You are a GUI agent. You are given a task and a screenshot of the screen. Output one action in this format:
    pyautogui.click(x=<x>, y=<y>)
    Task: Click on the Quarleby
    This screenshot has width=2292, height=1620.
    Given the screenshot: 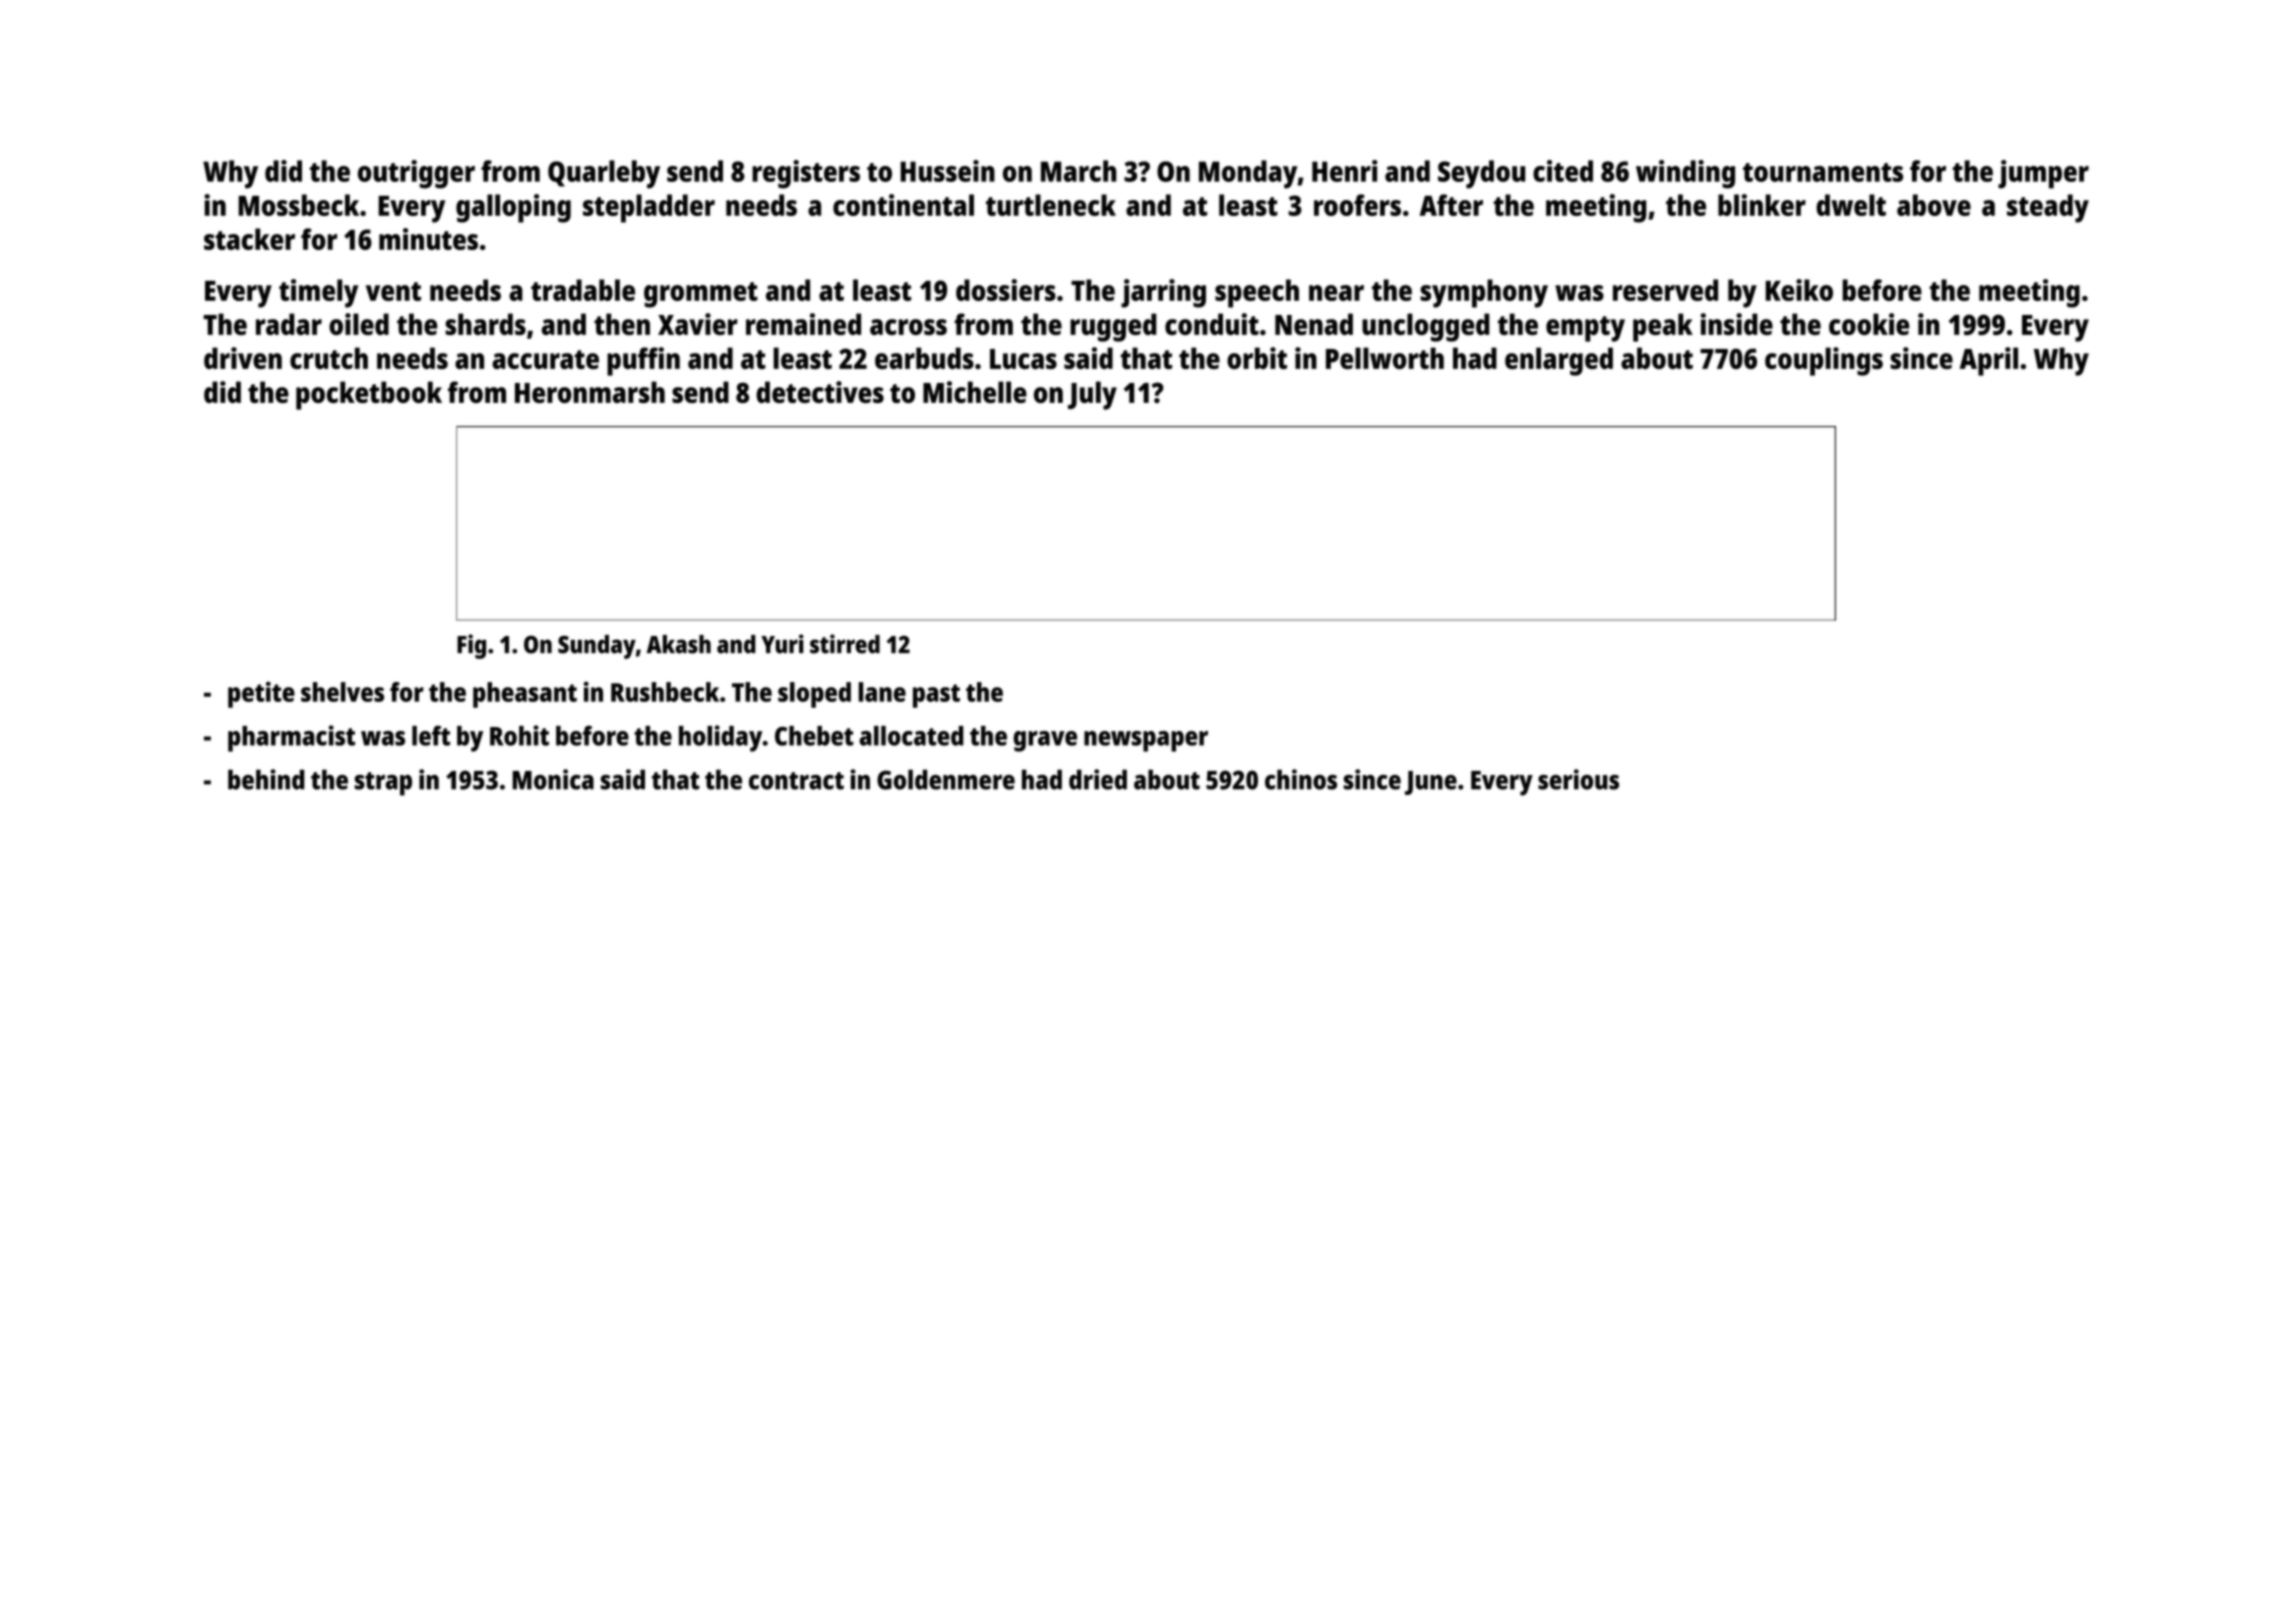 What is the action you would take?
    pyautogui.click(x=604, y=174)
